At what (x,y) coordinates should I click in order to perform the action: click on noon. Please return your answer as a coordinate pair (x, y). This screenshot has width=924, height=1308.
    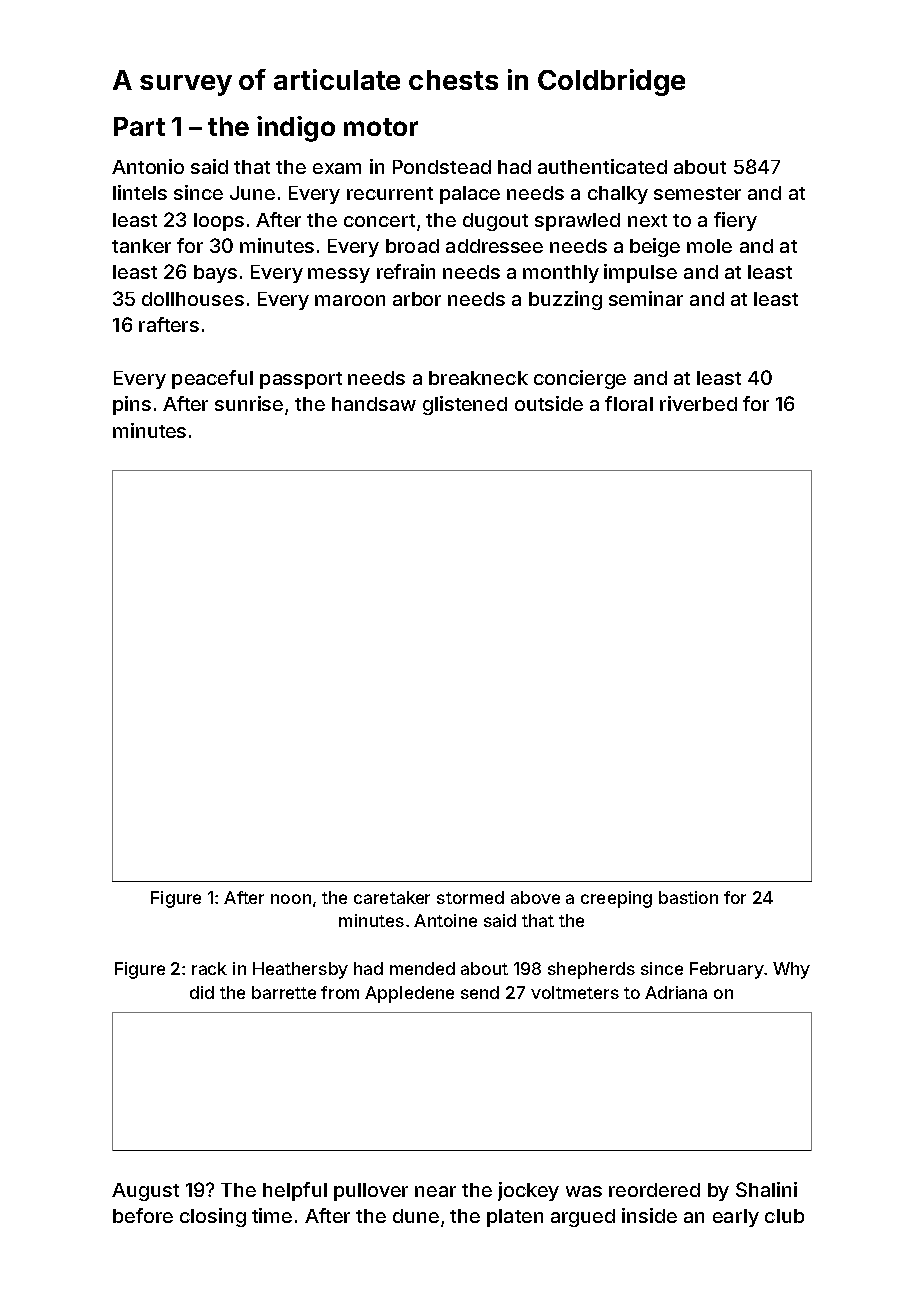
    Looking at the image, I should click on (291, 899).
